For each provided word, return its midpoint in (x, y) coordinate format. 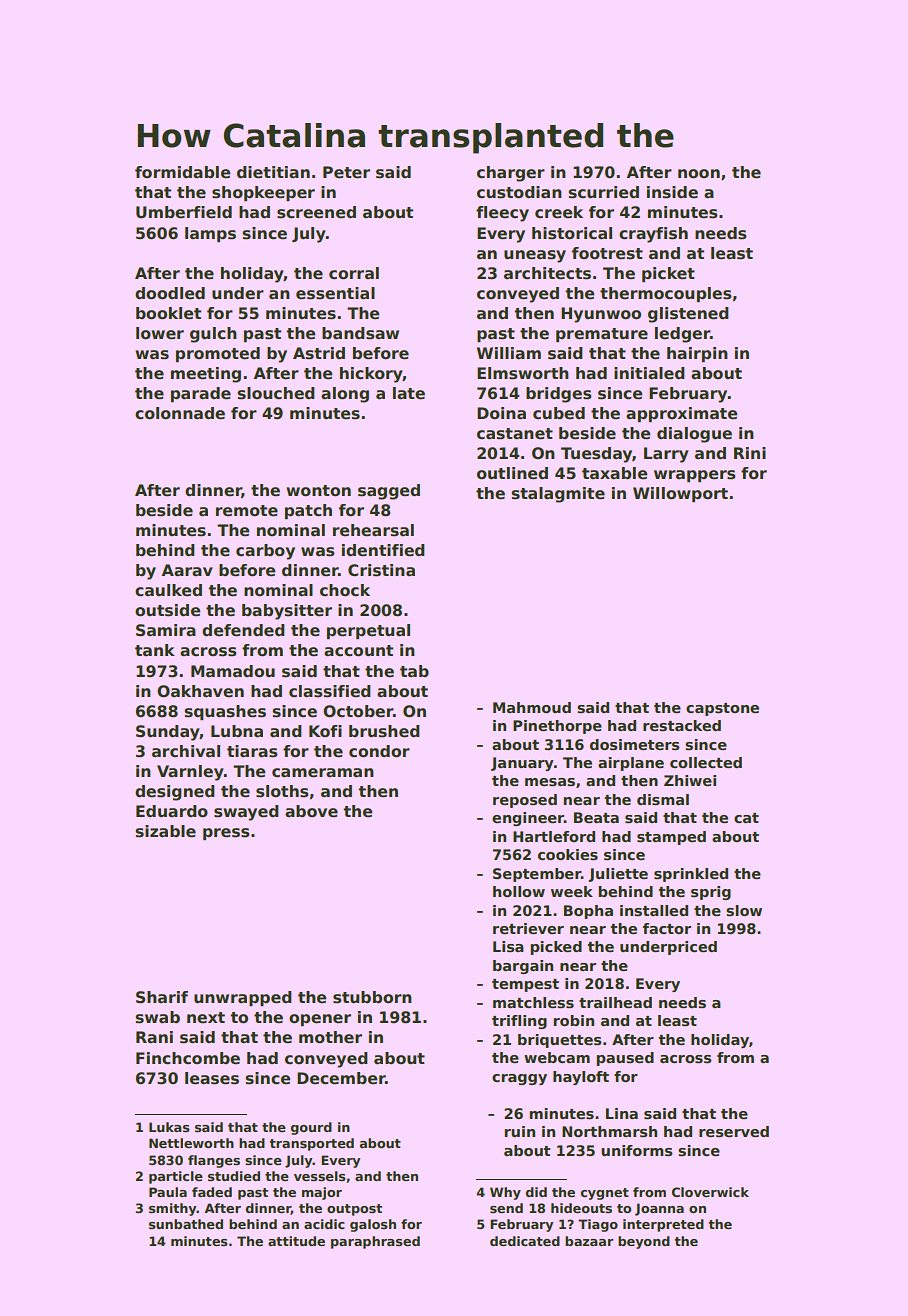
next (206, 1018)
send (506, 1208)
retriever (528, 928)
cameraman (323, 773)
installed (654, 910)
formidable (183, 172)
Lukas (169, 1127)
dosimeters (635, 744)
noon (699, 174)
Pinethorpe (557, 727)
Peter (346, 172)
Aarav (187, 570)
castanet (515, 434)
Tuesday (596, 455)
